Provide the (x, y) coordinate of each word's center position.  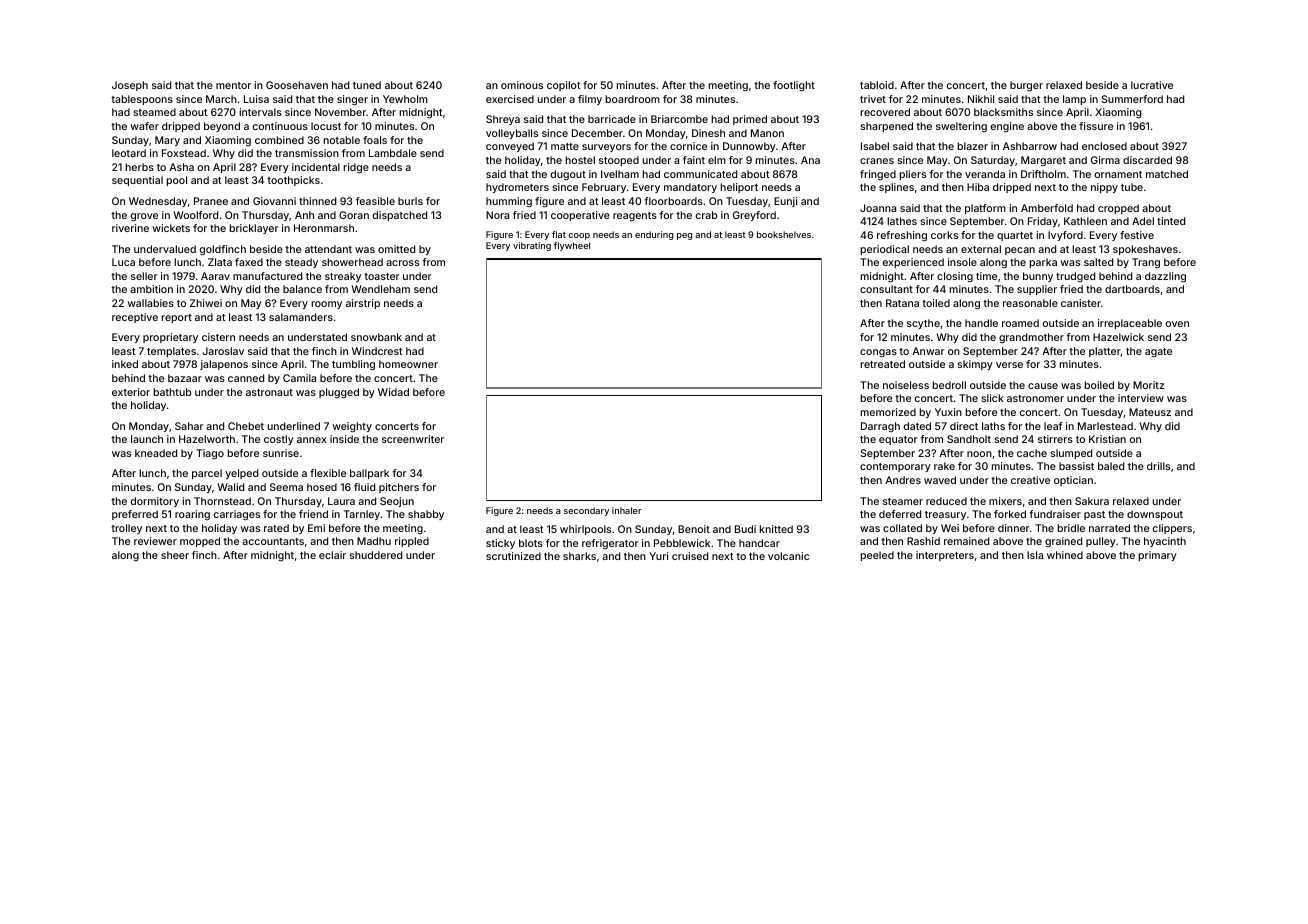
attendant (328, 249)
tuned (367, 85)
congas (878, 353)
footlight (794, 86)
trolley (126, 529)
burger (1026, 86)
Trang (1146, 263)
